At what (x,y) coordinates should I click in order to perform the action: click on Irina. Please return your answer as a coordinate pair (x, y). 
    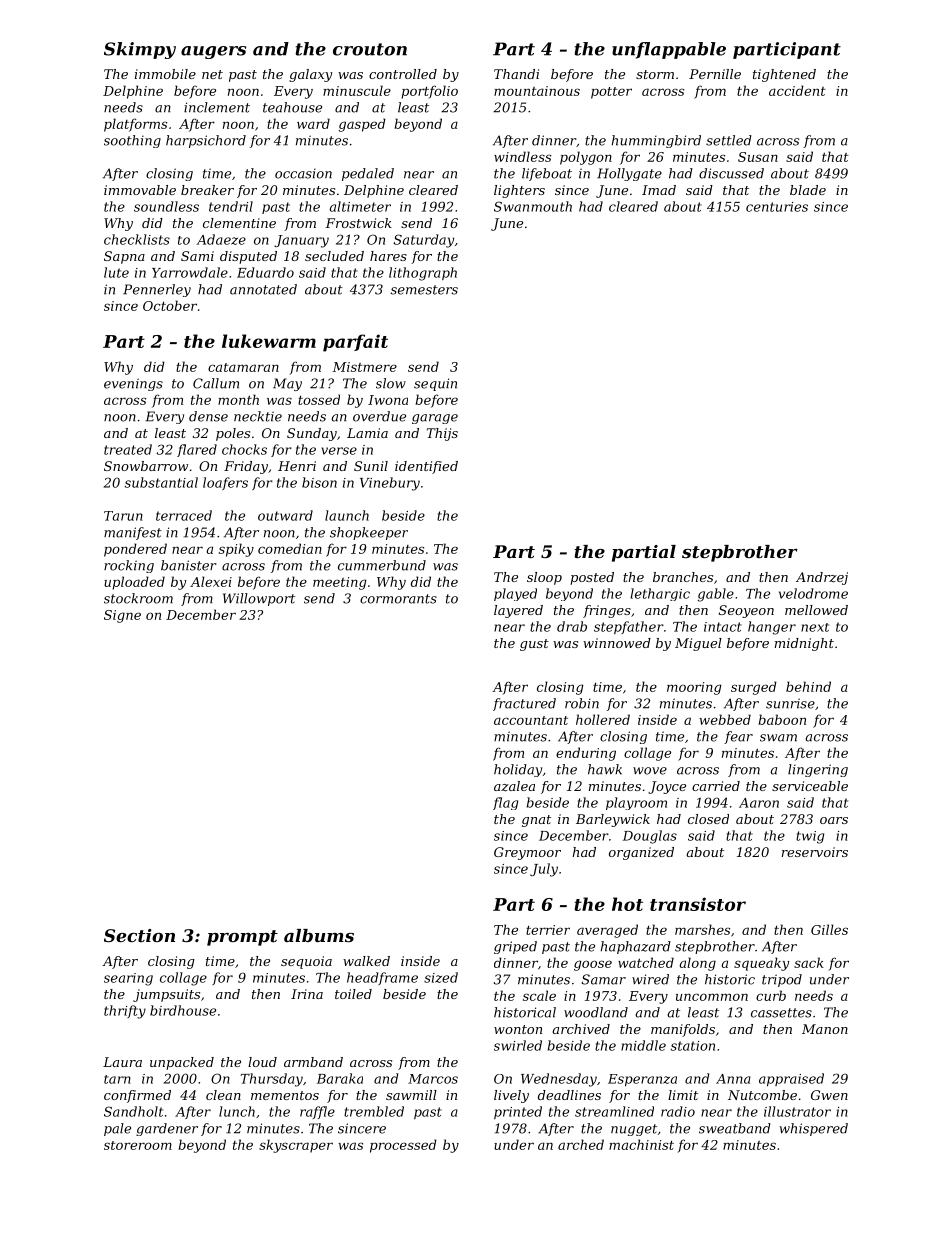
    Looking at the image, I should click on (307, 994).
